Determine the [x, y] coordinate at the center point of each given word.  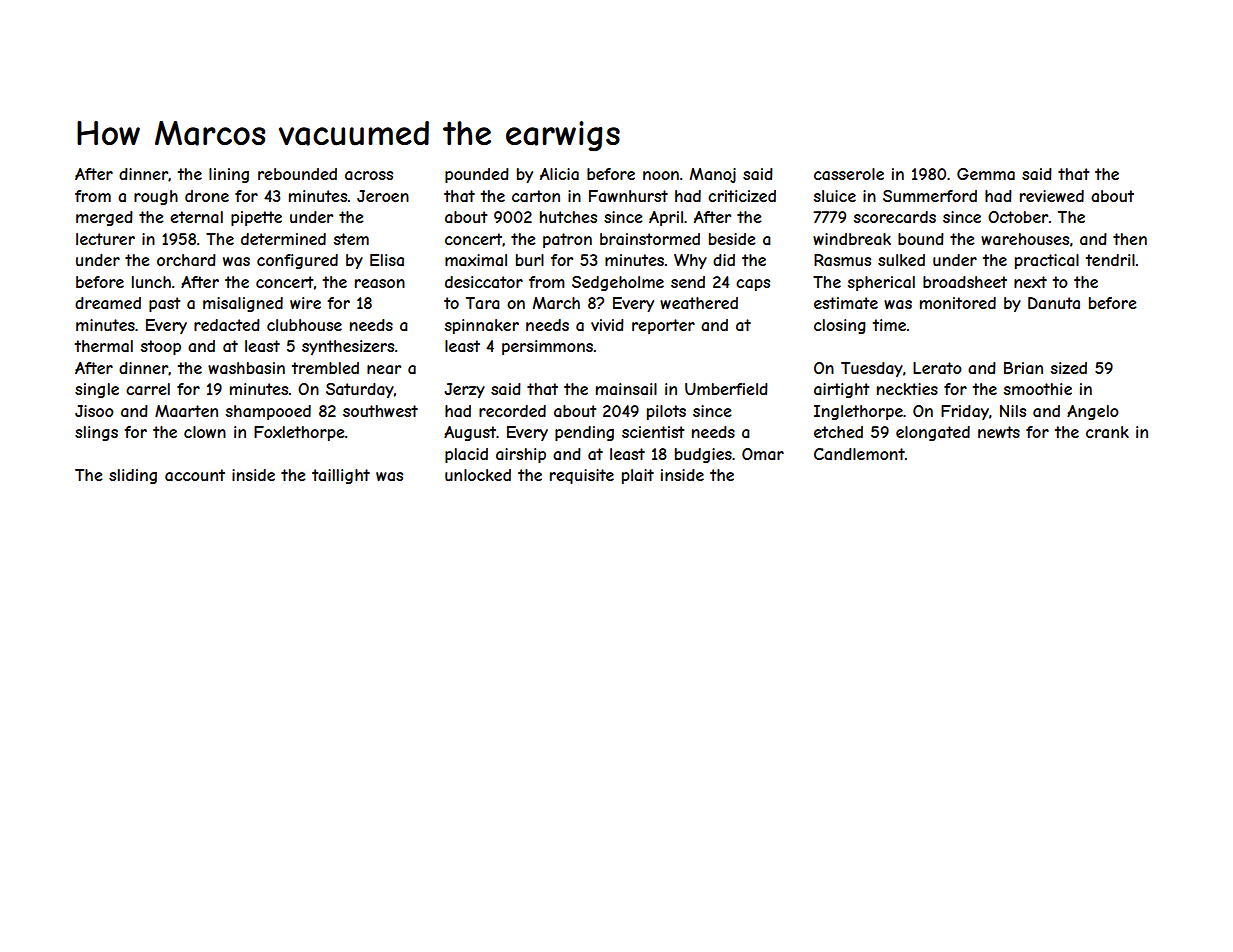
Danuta [1054, 303]
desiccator [484, 282]
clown [205, 432]
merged [104, 218]
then [1130, 239]
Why [690, 261]
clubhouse [304, 325]
